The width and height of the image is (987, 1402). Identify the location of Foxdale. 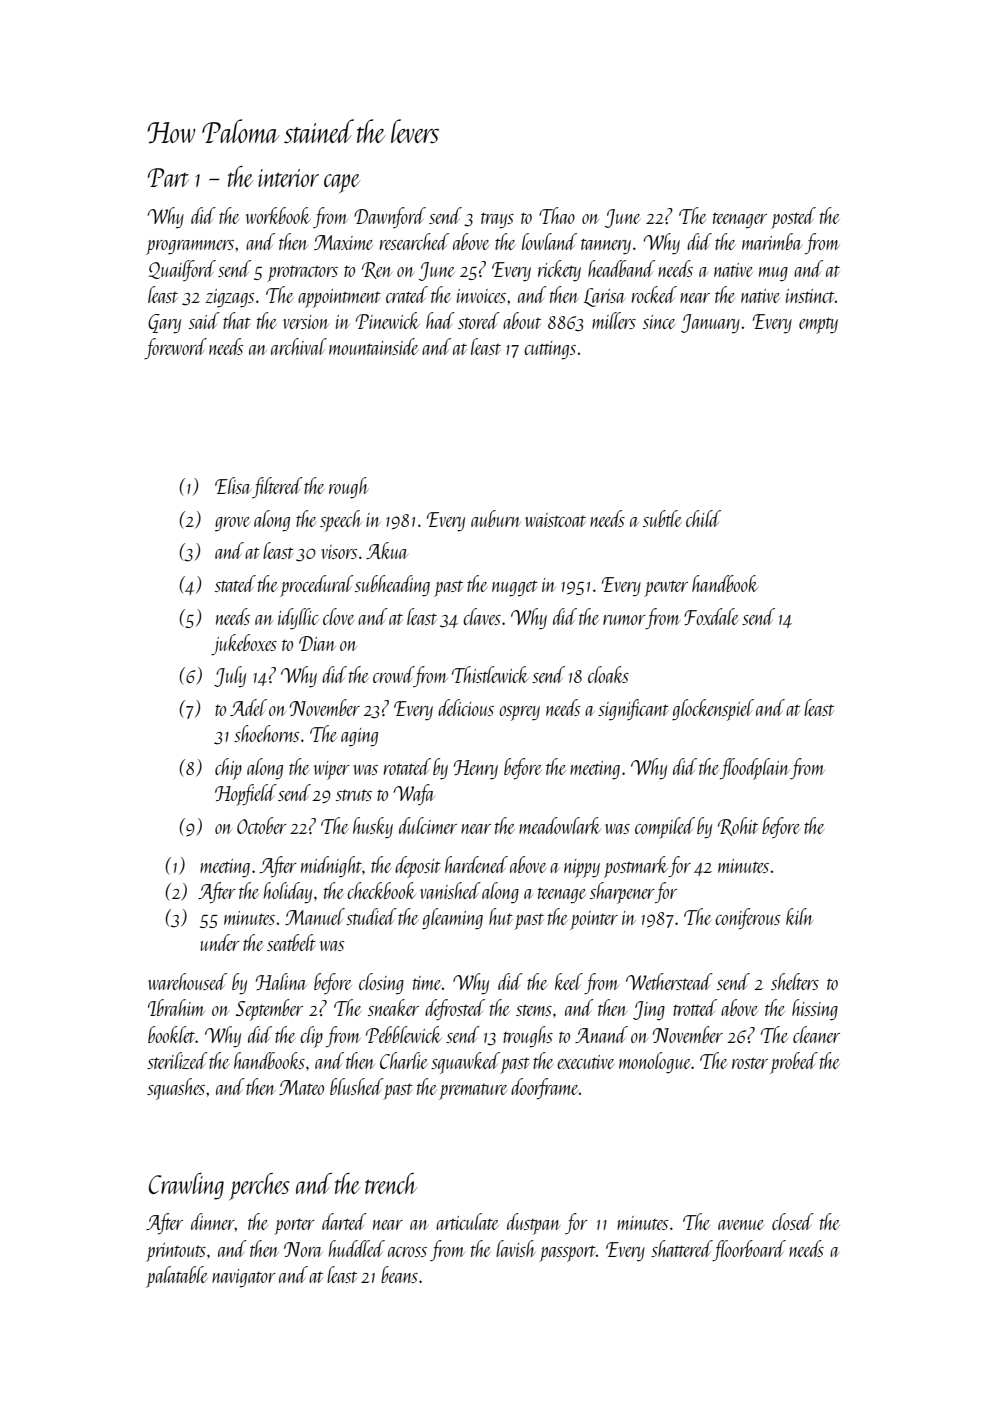
(711, 616).
